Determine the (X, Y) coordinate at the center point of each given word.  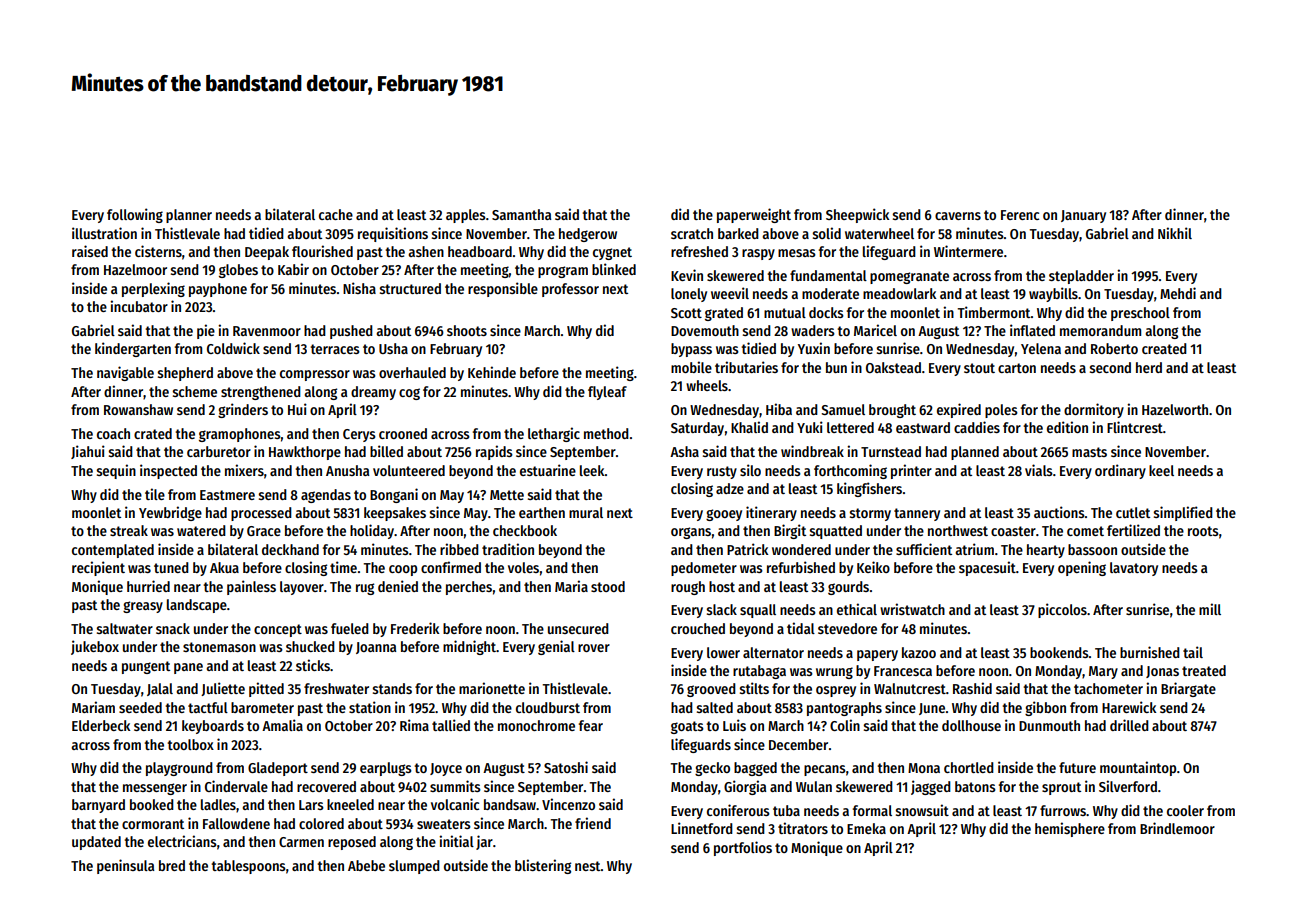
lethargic (554, 434)
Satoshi (566, 767)
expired (959, 410)
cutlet (1133, 512)
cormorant (153, 824)
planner (189, 216)
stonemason (219, 647)
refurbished (801, 567)
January (1083, 216)
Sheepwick (857, 215)
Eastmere (227, 495)
